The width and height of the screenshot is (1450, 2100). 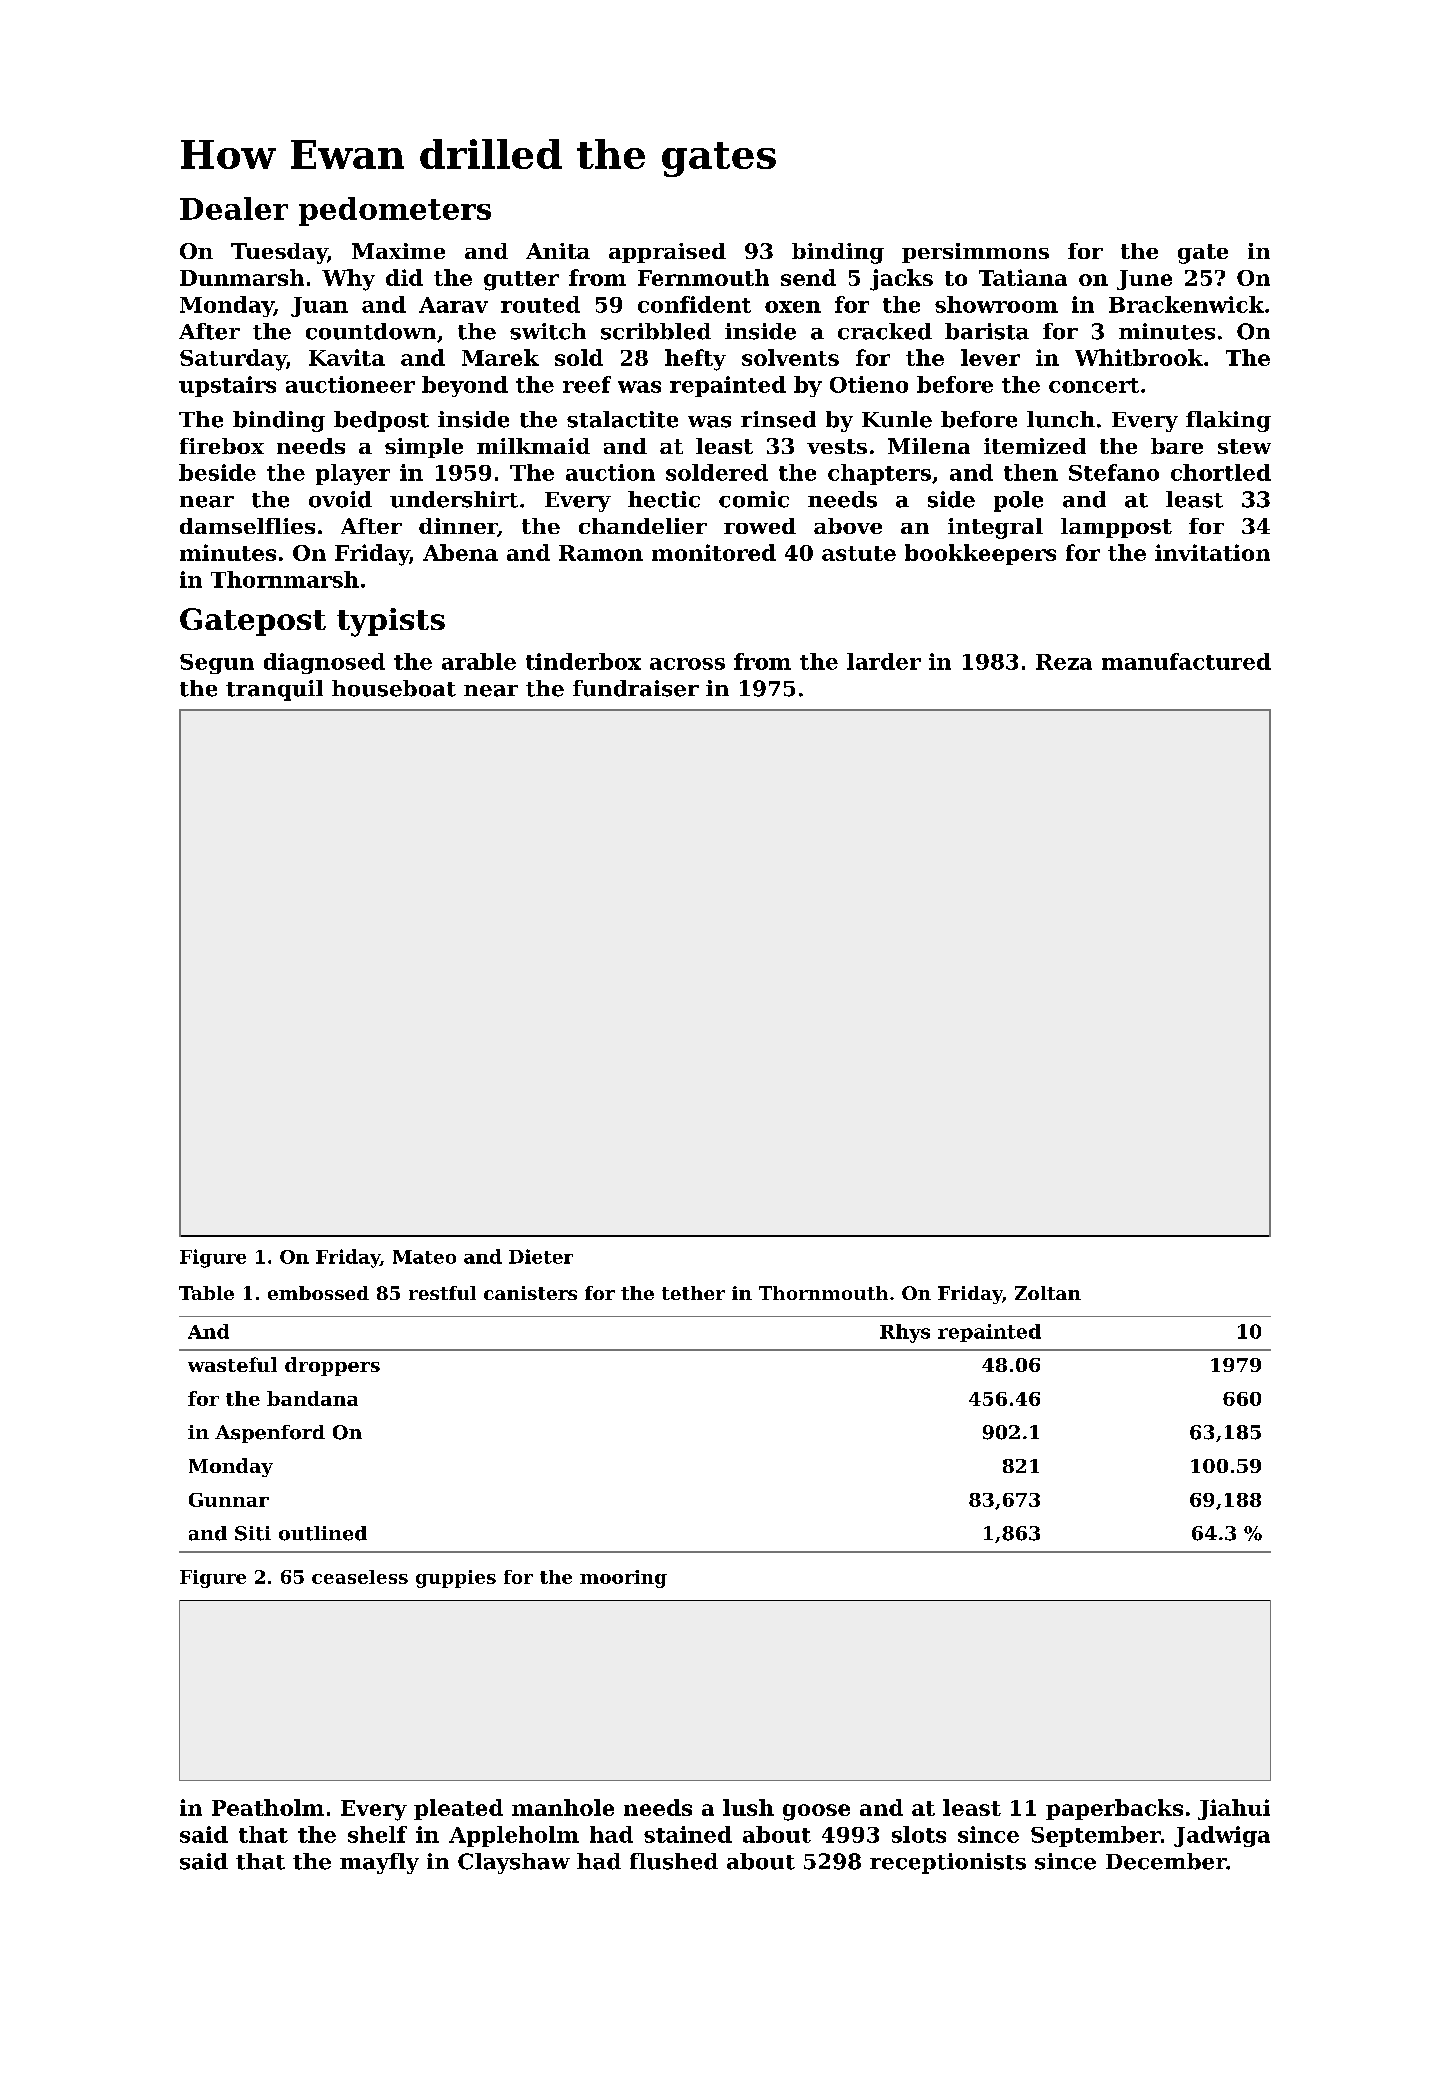 What do you see at coordinates (229, 1500) in the screenshot?
I see `Gunnar` at bounding box center [229, 1500].
